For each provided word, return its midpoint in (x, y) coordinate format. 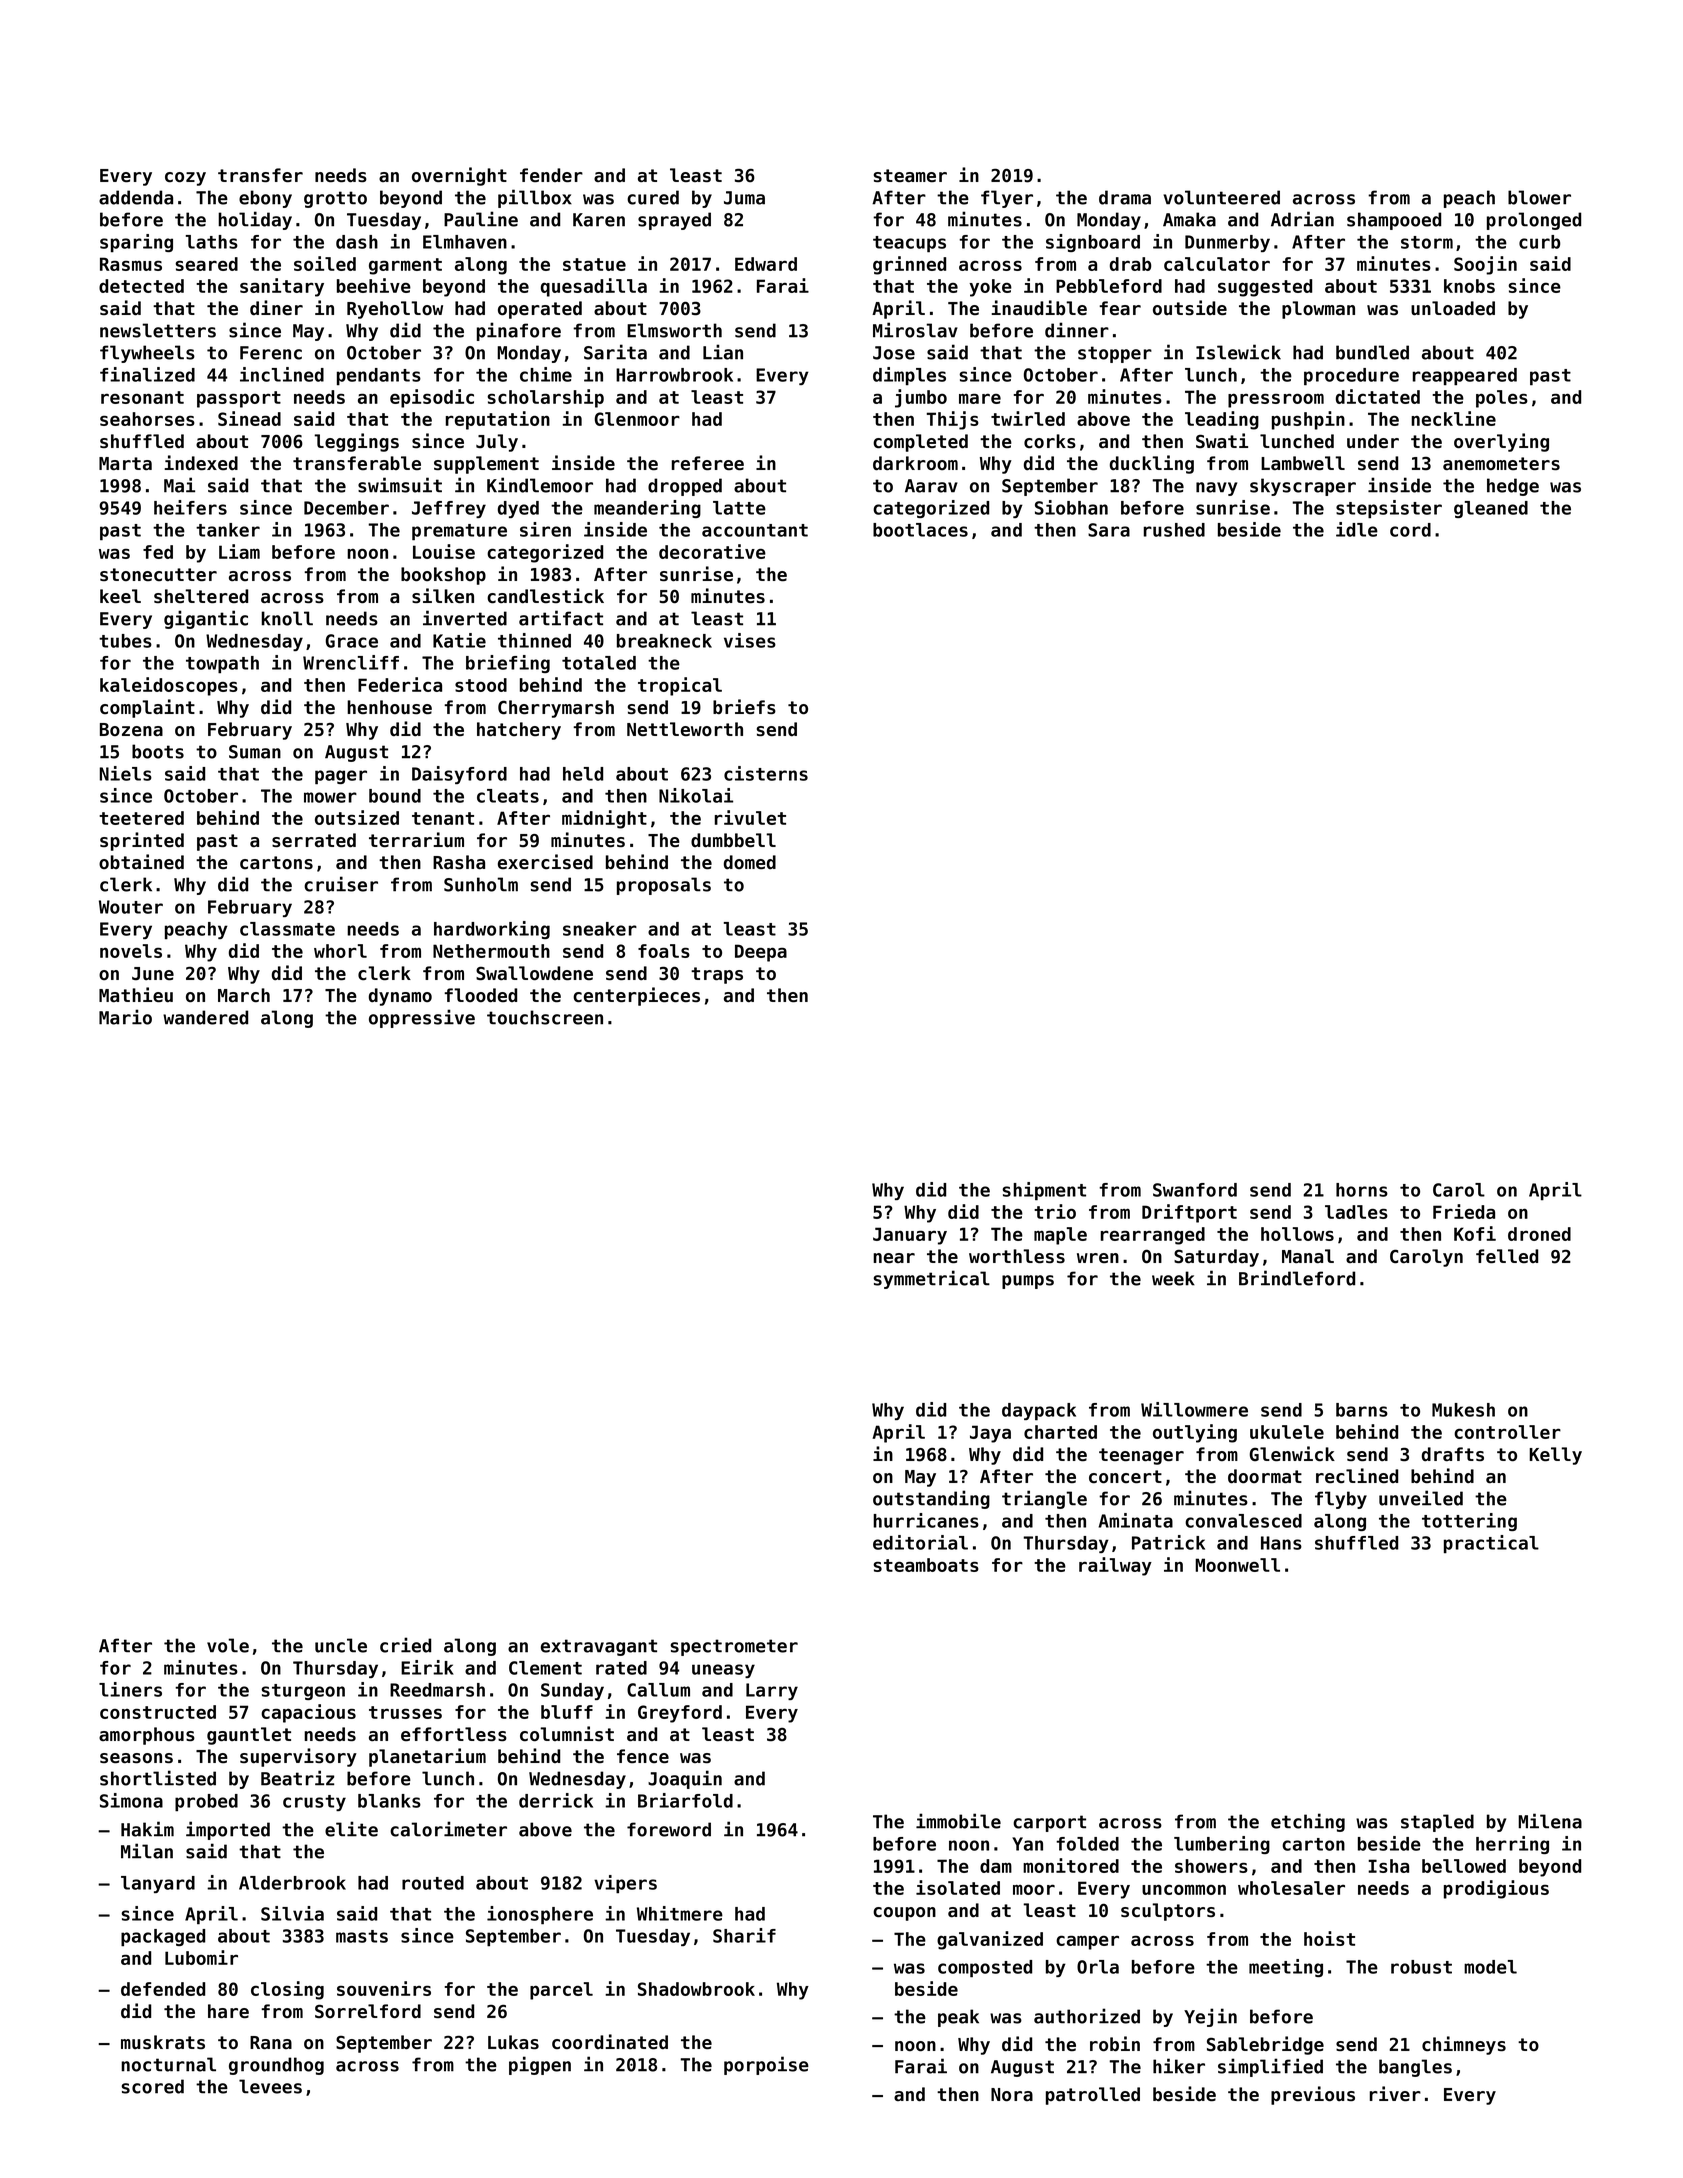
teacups (909, 244)
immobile (958, 1821)
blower (1539, 197)
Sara (1109, 530)
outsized (357, 817)
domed (750, 862)
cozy (185, 179)
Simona (131, 1800)
